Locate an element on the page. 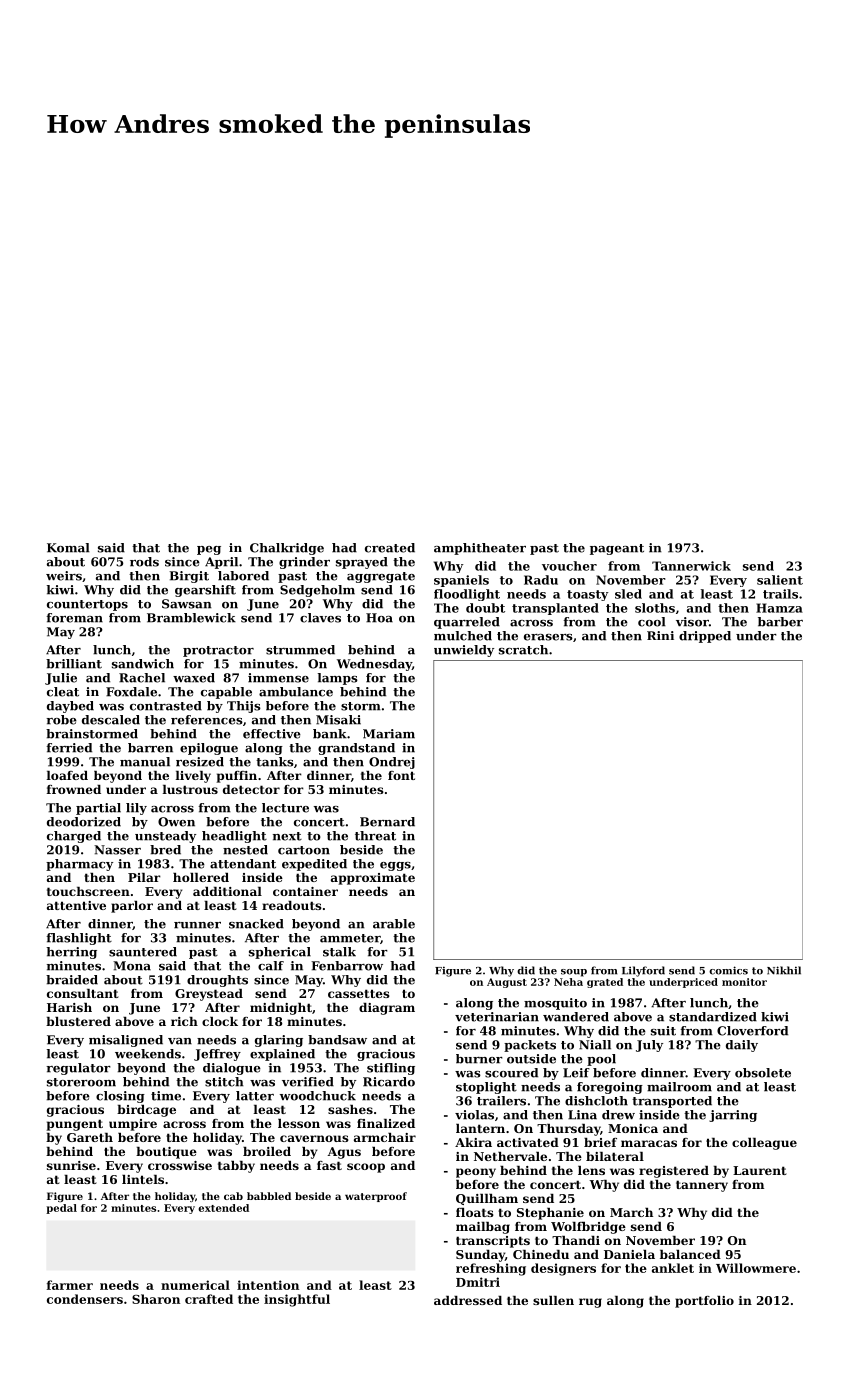 This document has width=849, height=1400. activated is located at coordinates (528, 1142).
